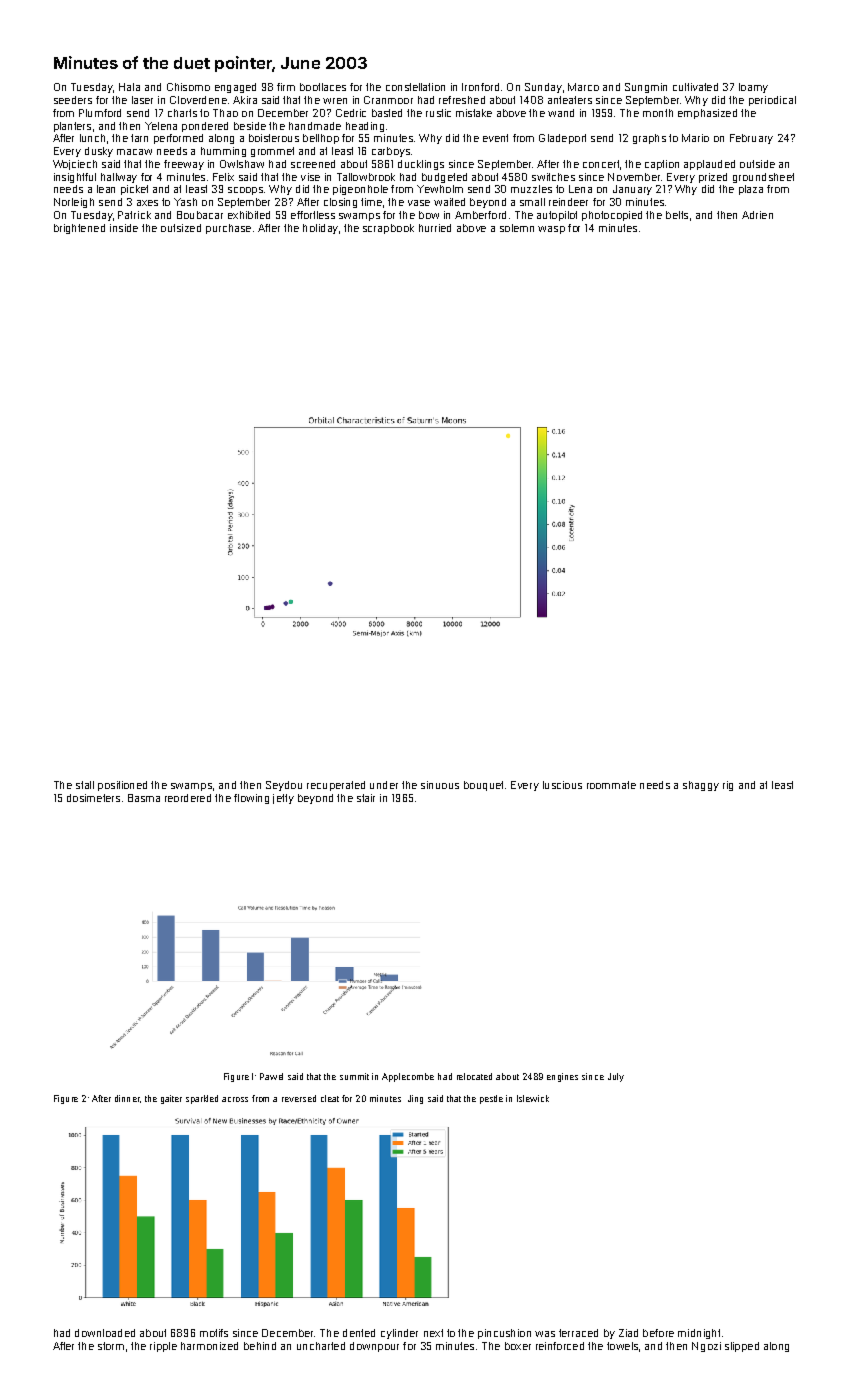 The height and width of the screenshot is (1400, 849). I want to click on constellation, so click(415, 87).
